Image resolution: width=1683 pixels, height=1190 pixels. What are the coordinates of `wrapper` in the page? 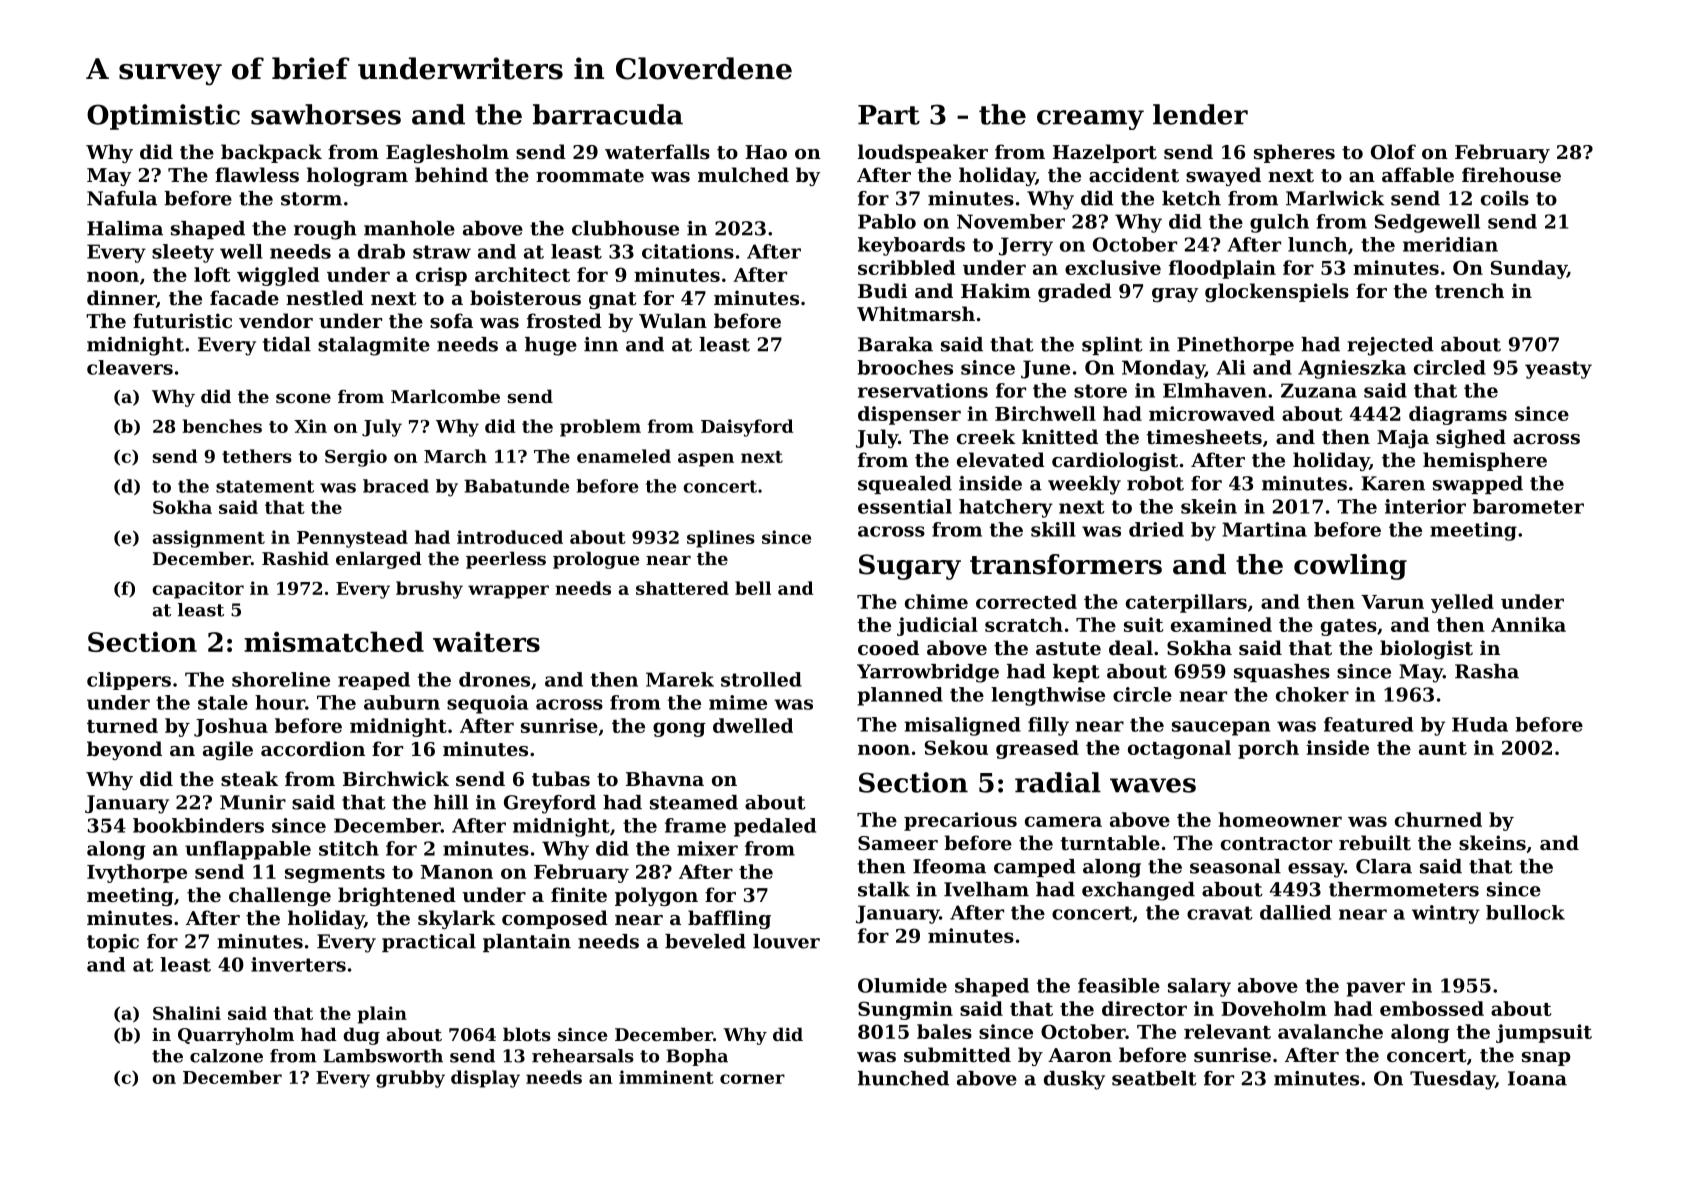 It's located at (508, 592).
